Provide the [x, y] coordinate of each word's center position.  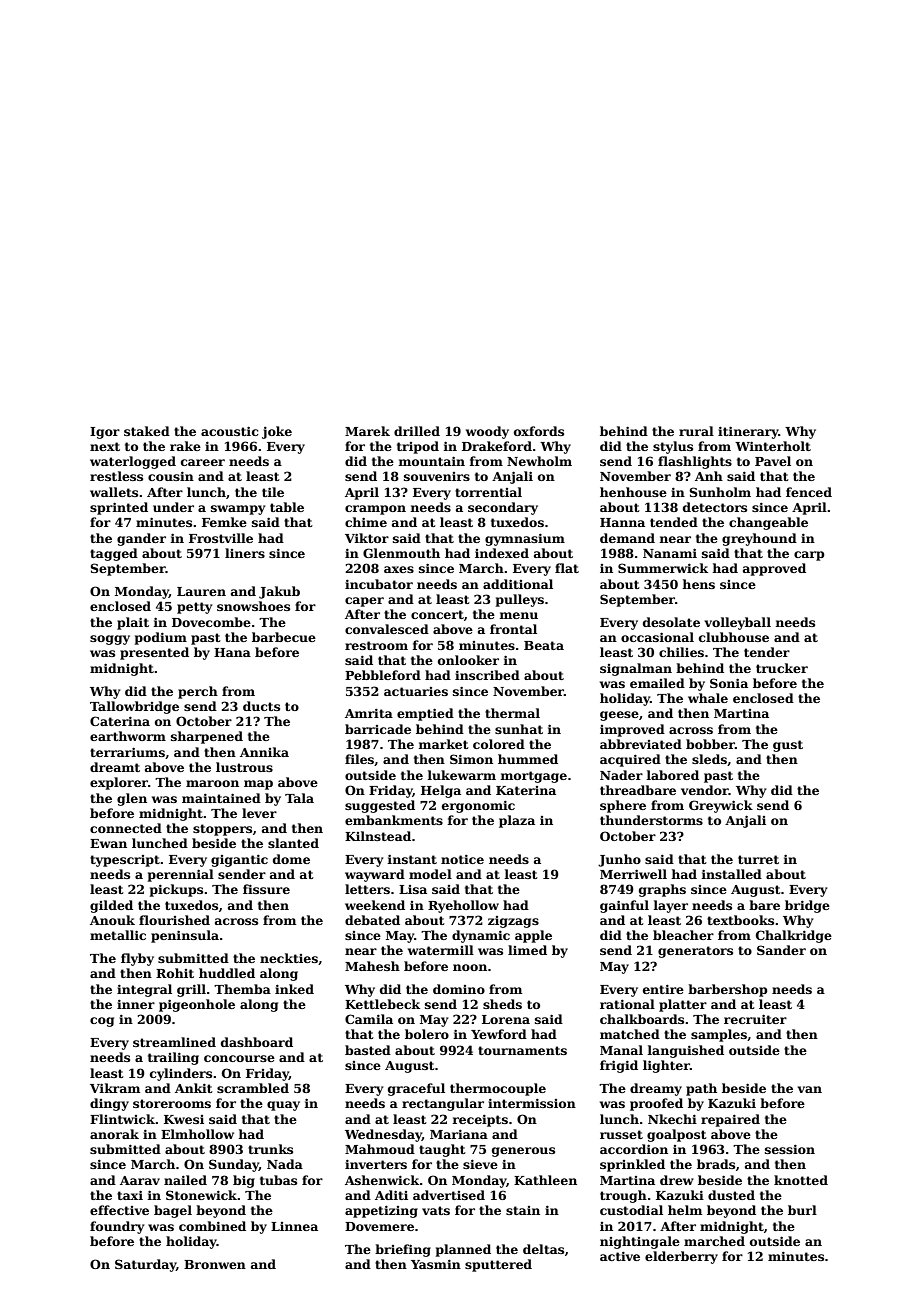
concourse [239, 1058]
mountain [431, 461]
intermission [532, 1103]
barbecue [284, 637]
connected [126, 828]
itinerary [748, 432]
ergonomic [478, 806]
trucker [782, 668]
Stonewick [201, 1195]
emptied [425, 714]
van [809, 1089]
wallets [114, 492]
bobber [710, 744]
